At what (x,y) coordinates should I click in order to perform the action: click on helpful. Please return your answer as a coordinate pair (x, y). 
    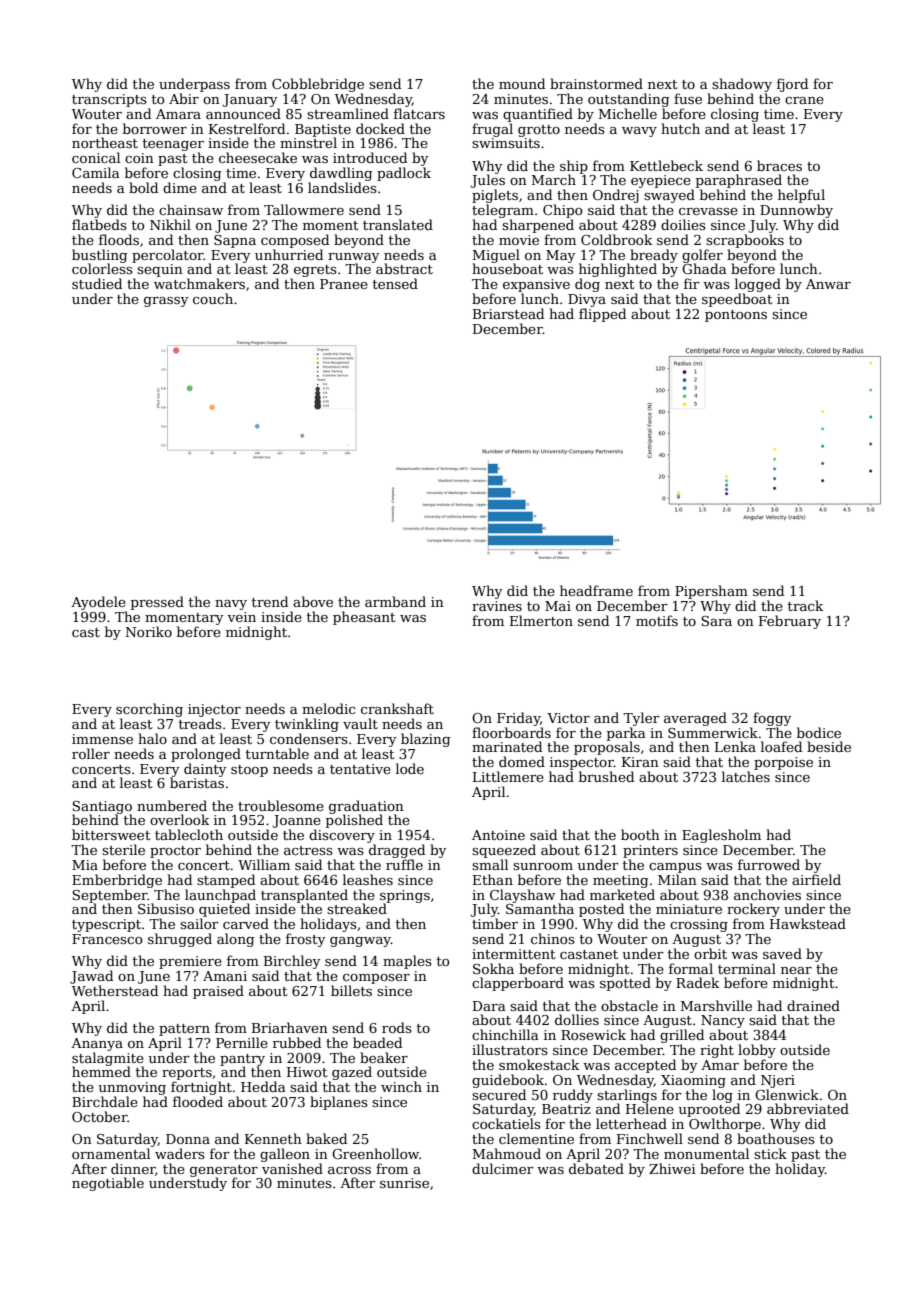
    Looking at the image, I should click on (801, 196).
